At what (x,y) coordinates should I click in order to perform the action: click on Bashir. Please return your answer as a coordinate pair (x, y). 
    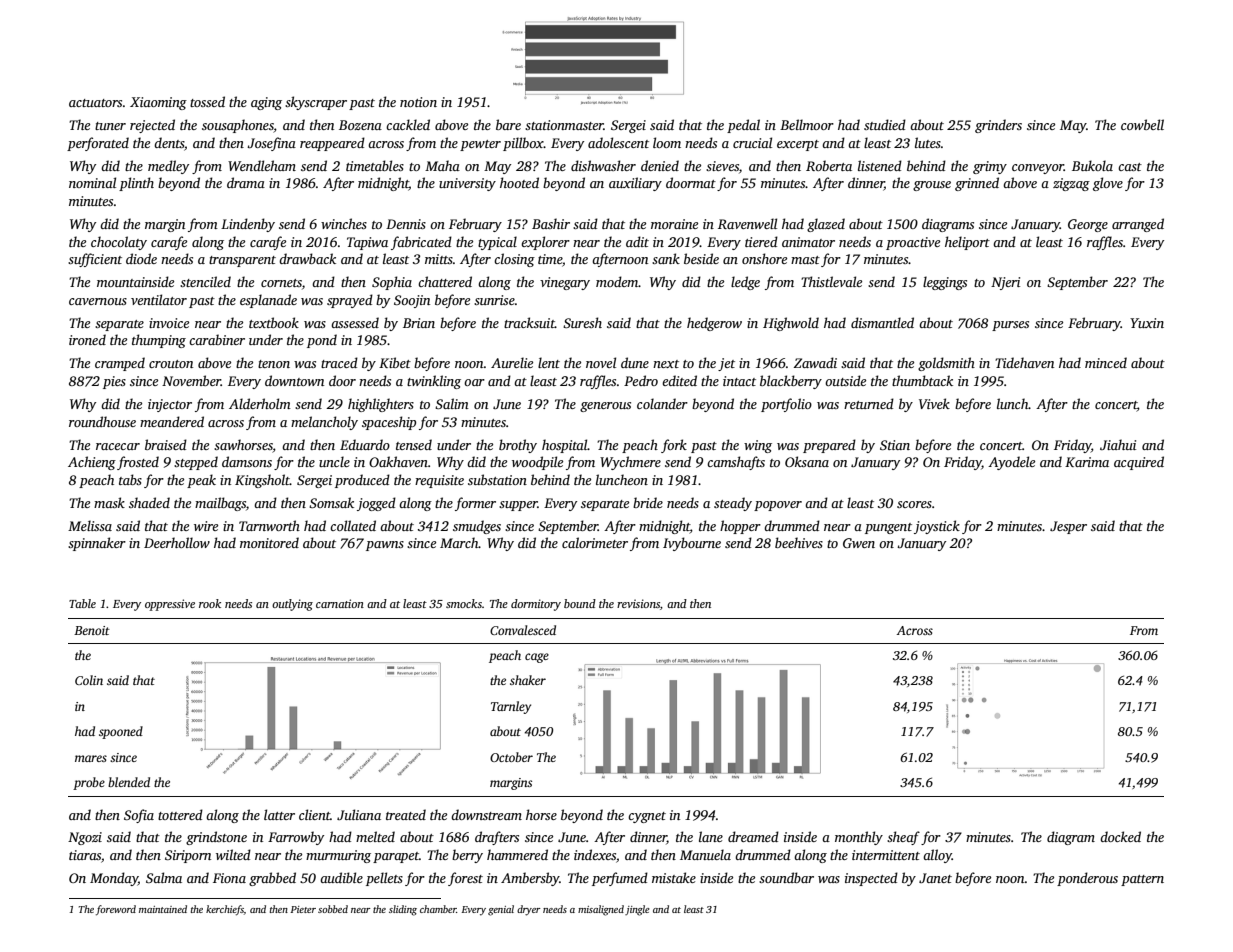
    Looking at the image, I should click on (551, 223).
